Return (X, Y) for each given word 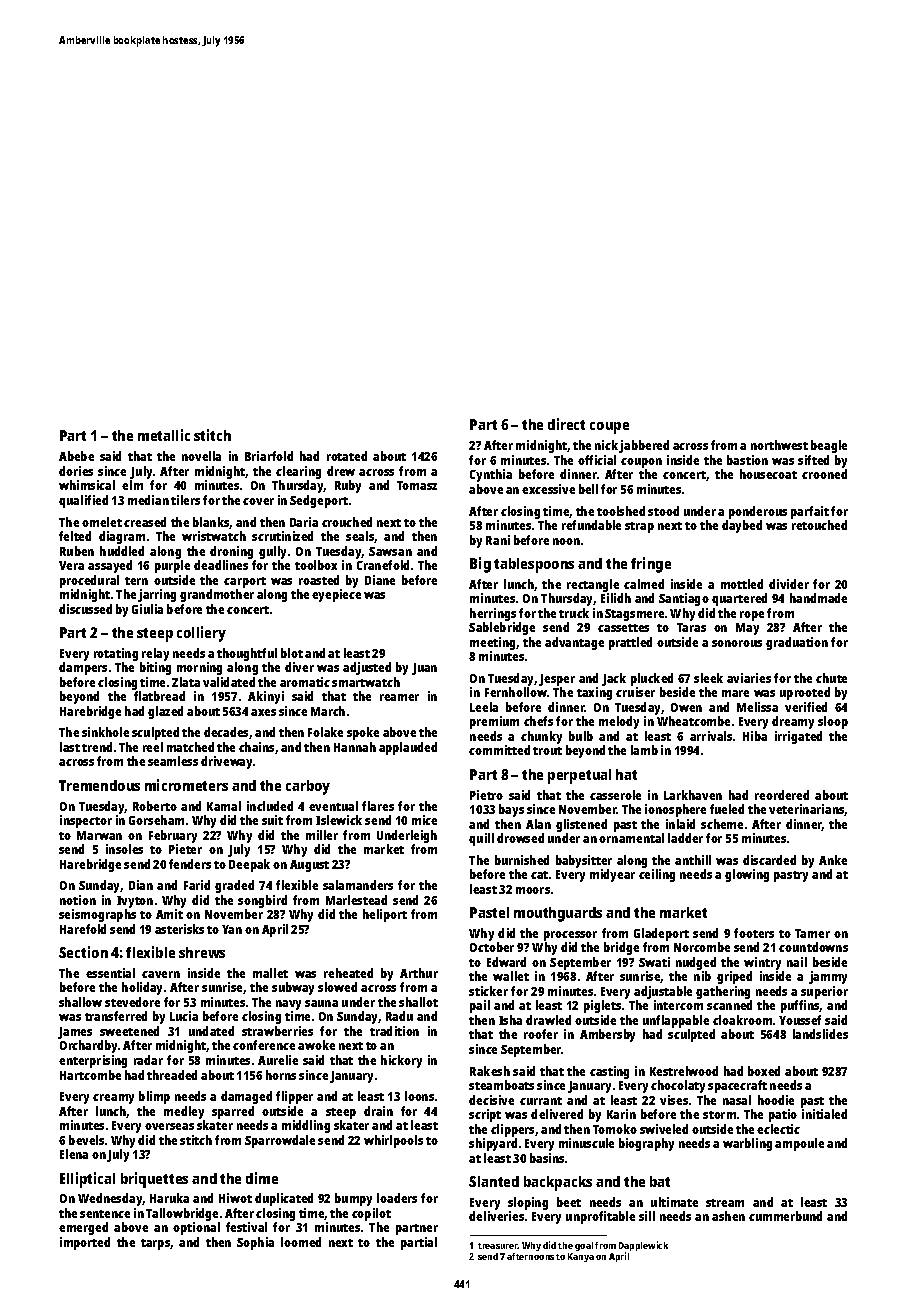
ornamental (631, 838)
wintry (762, 963)
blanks (211, 523)
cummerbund (785, 1216)
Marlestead (356, 900)
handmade (818, 598)
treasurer (498, 1246)
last (70, 747)
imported (85, 1243)
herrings (493, 614)
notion (78, 900)
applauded (408, 748)
